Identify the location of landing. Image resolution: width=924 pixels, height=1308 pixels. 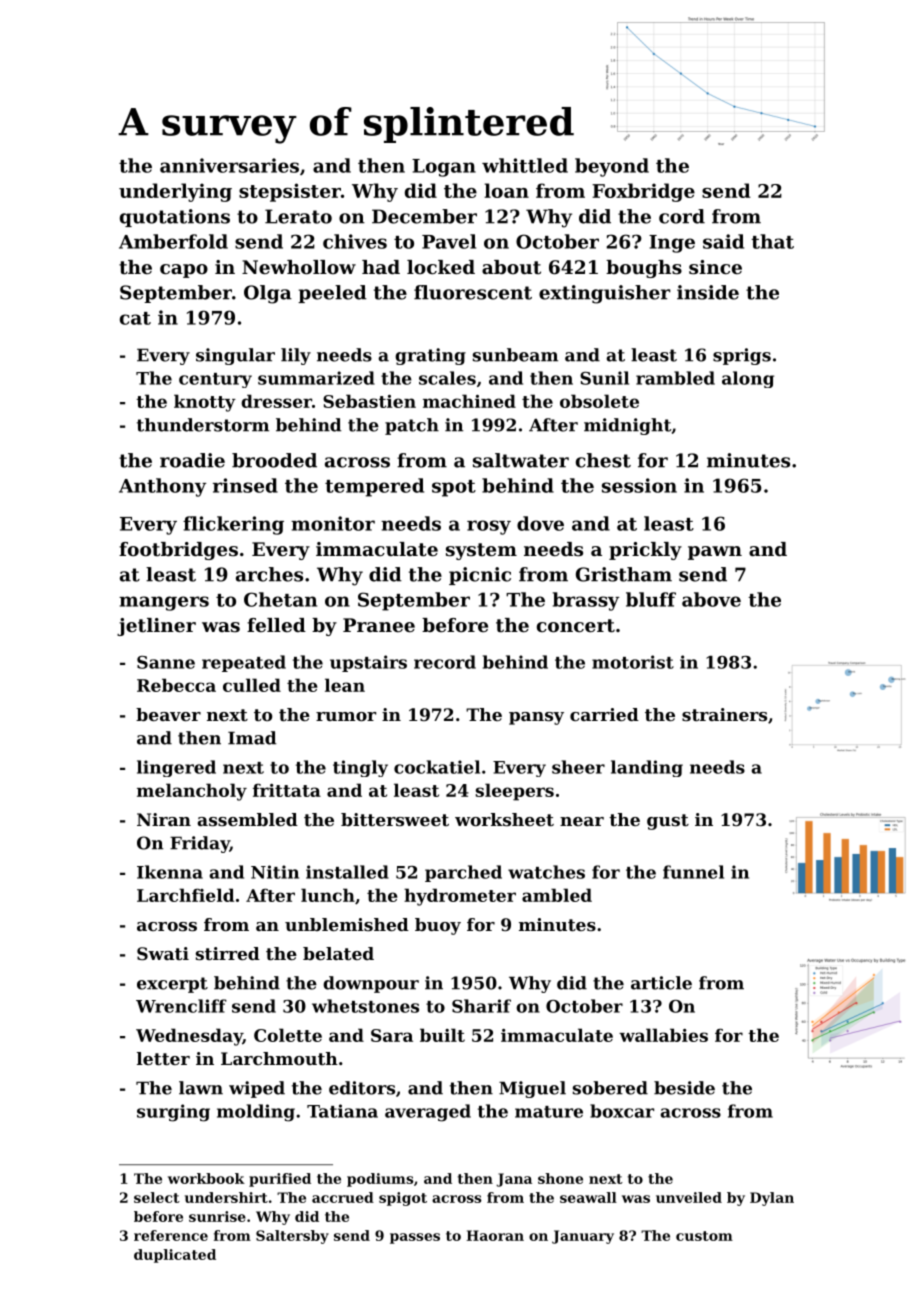
(647, 768).
